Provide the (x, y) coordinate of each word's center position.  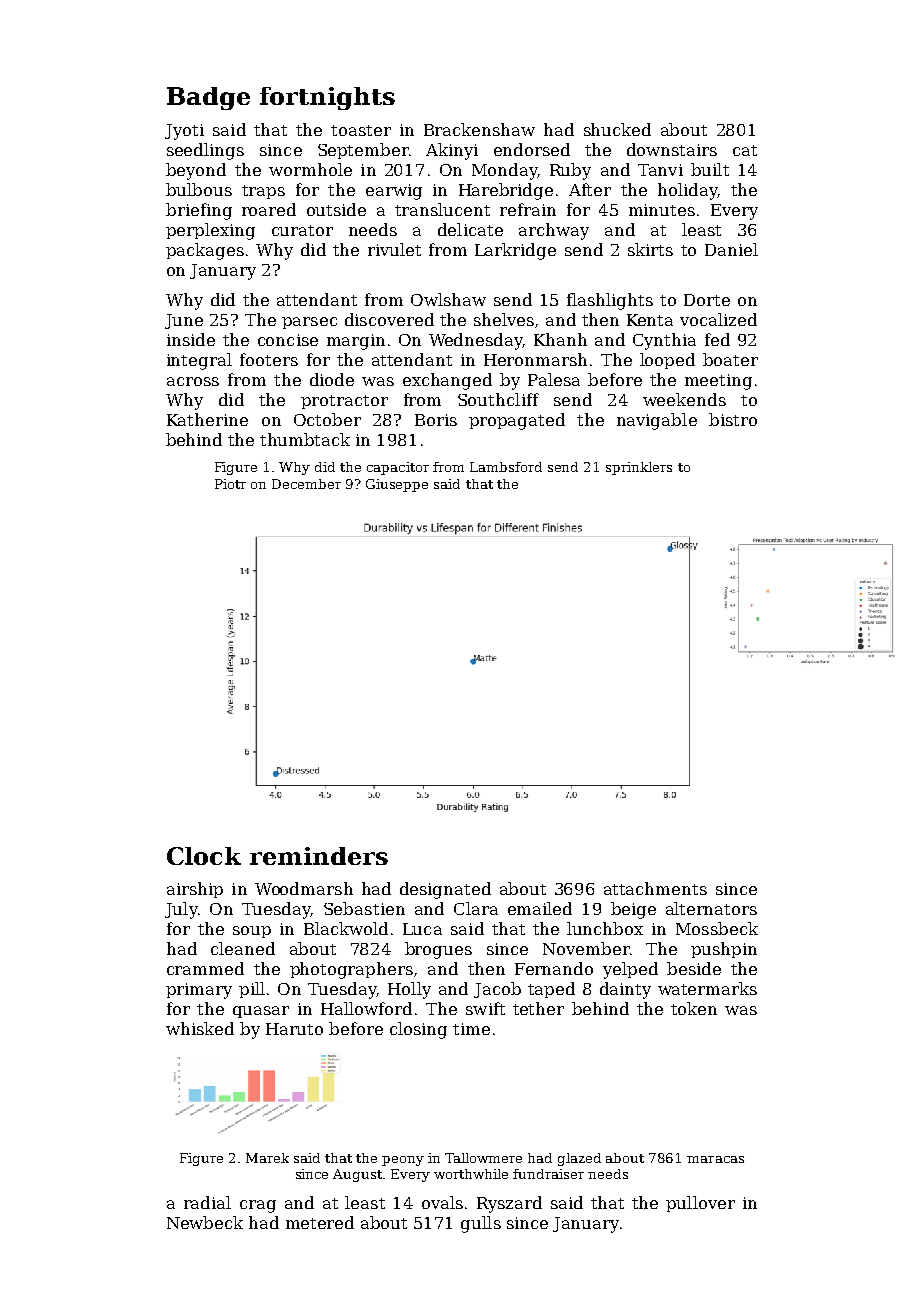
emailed (540, 908)
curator (302, 230)
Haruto (294, 1029)
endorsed (532, 149)
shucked (617, 129)
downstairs (672, 149)
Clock (204, 856)
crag (258, 1206)
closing (418, 1030)
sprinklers (639, 468)
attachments (655, 888)
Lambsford (506, 467)
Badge (208, 98)
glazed (579, 1159)
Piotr (230, 484)
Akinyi (452, 151)
